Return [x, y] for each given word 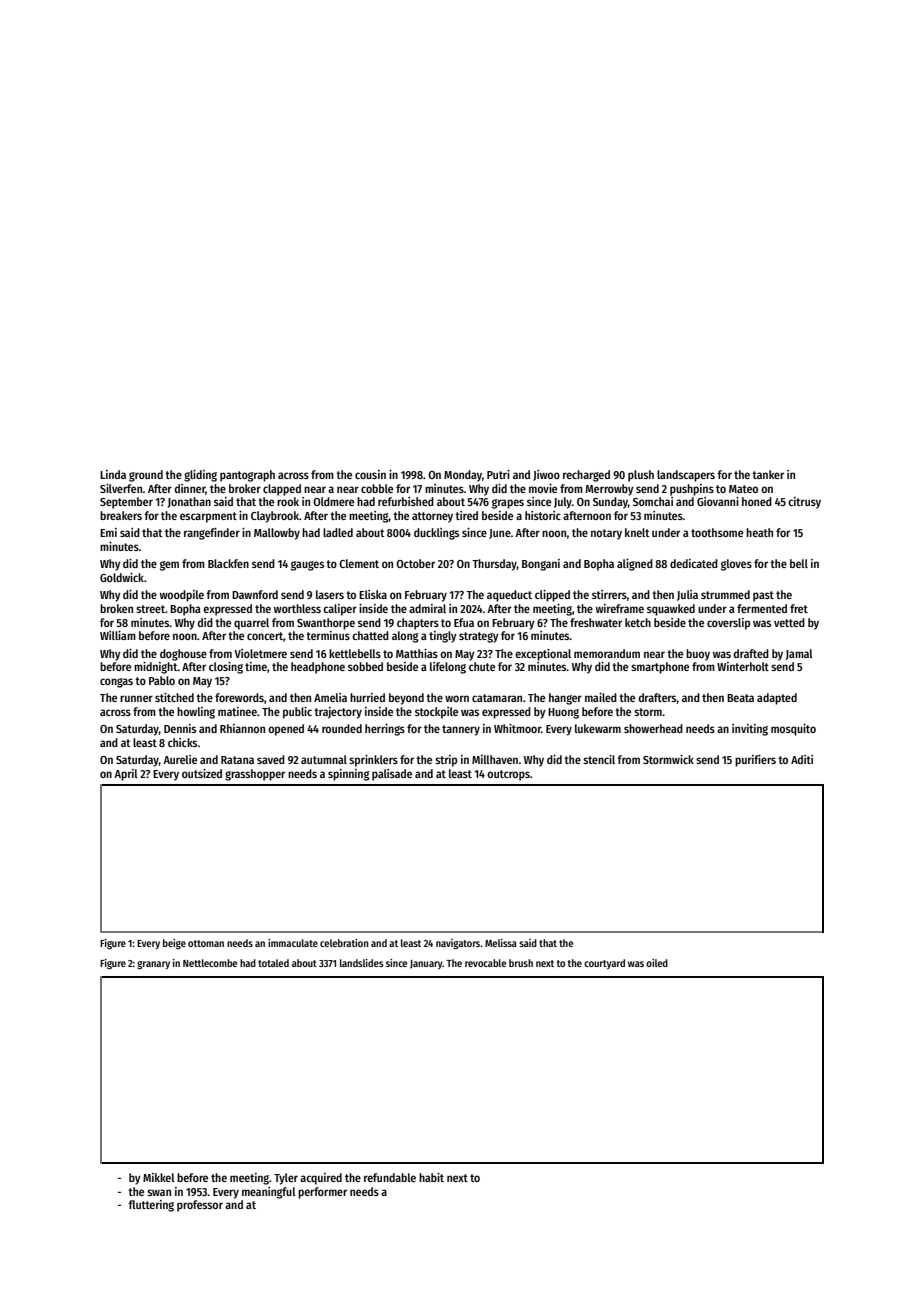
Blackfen [228, 563]
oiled [657, 963]
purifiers [755, 761]
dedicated [694, 563]
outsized [202, 773]
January [426, 964]
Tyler [286, 1179]
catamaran [497, 698]
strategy [479, 637]
